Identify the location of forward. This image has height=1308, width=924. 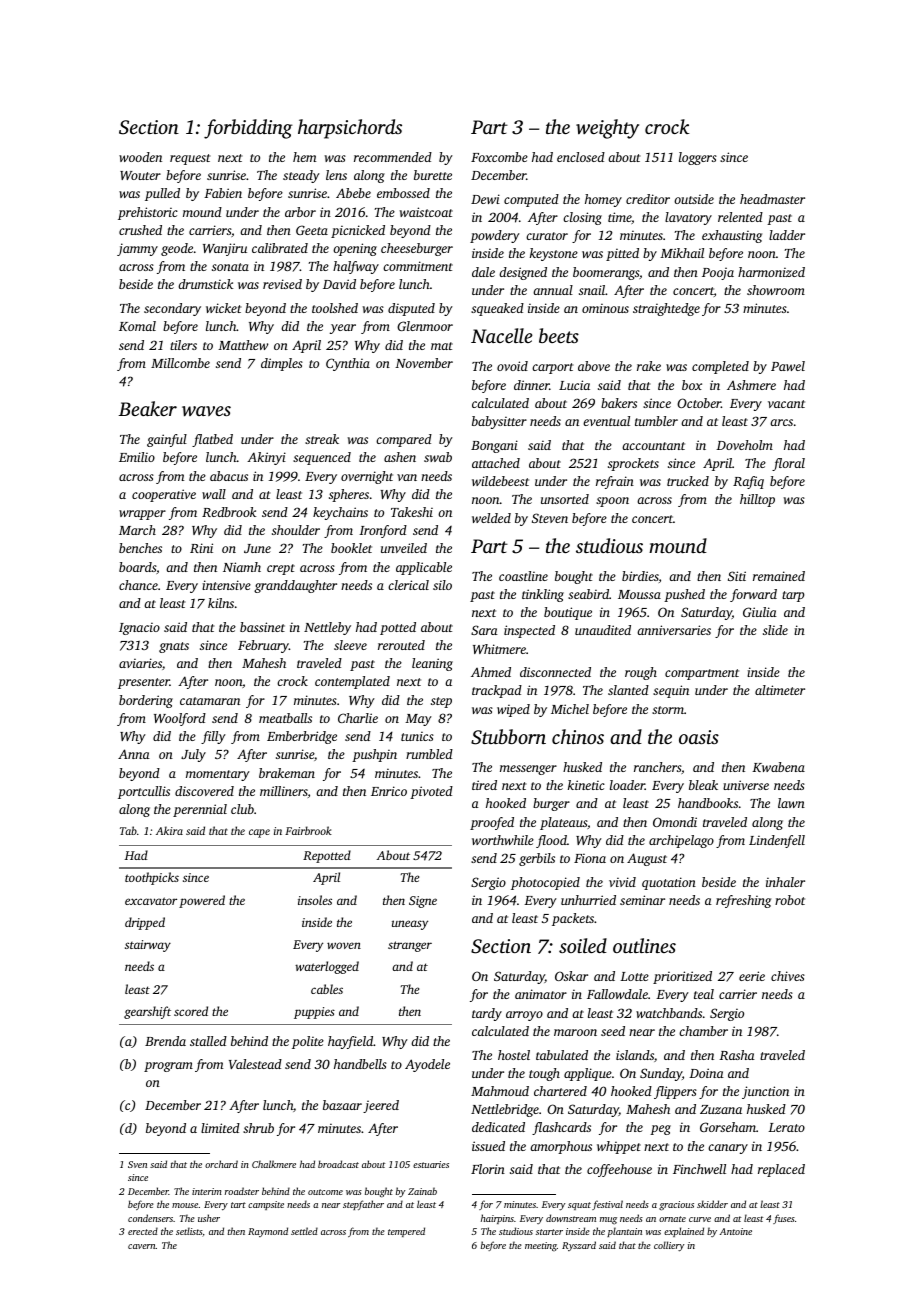
(753, 595).
